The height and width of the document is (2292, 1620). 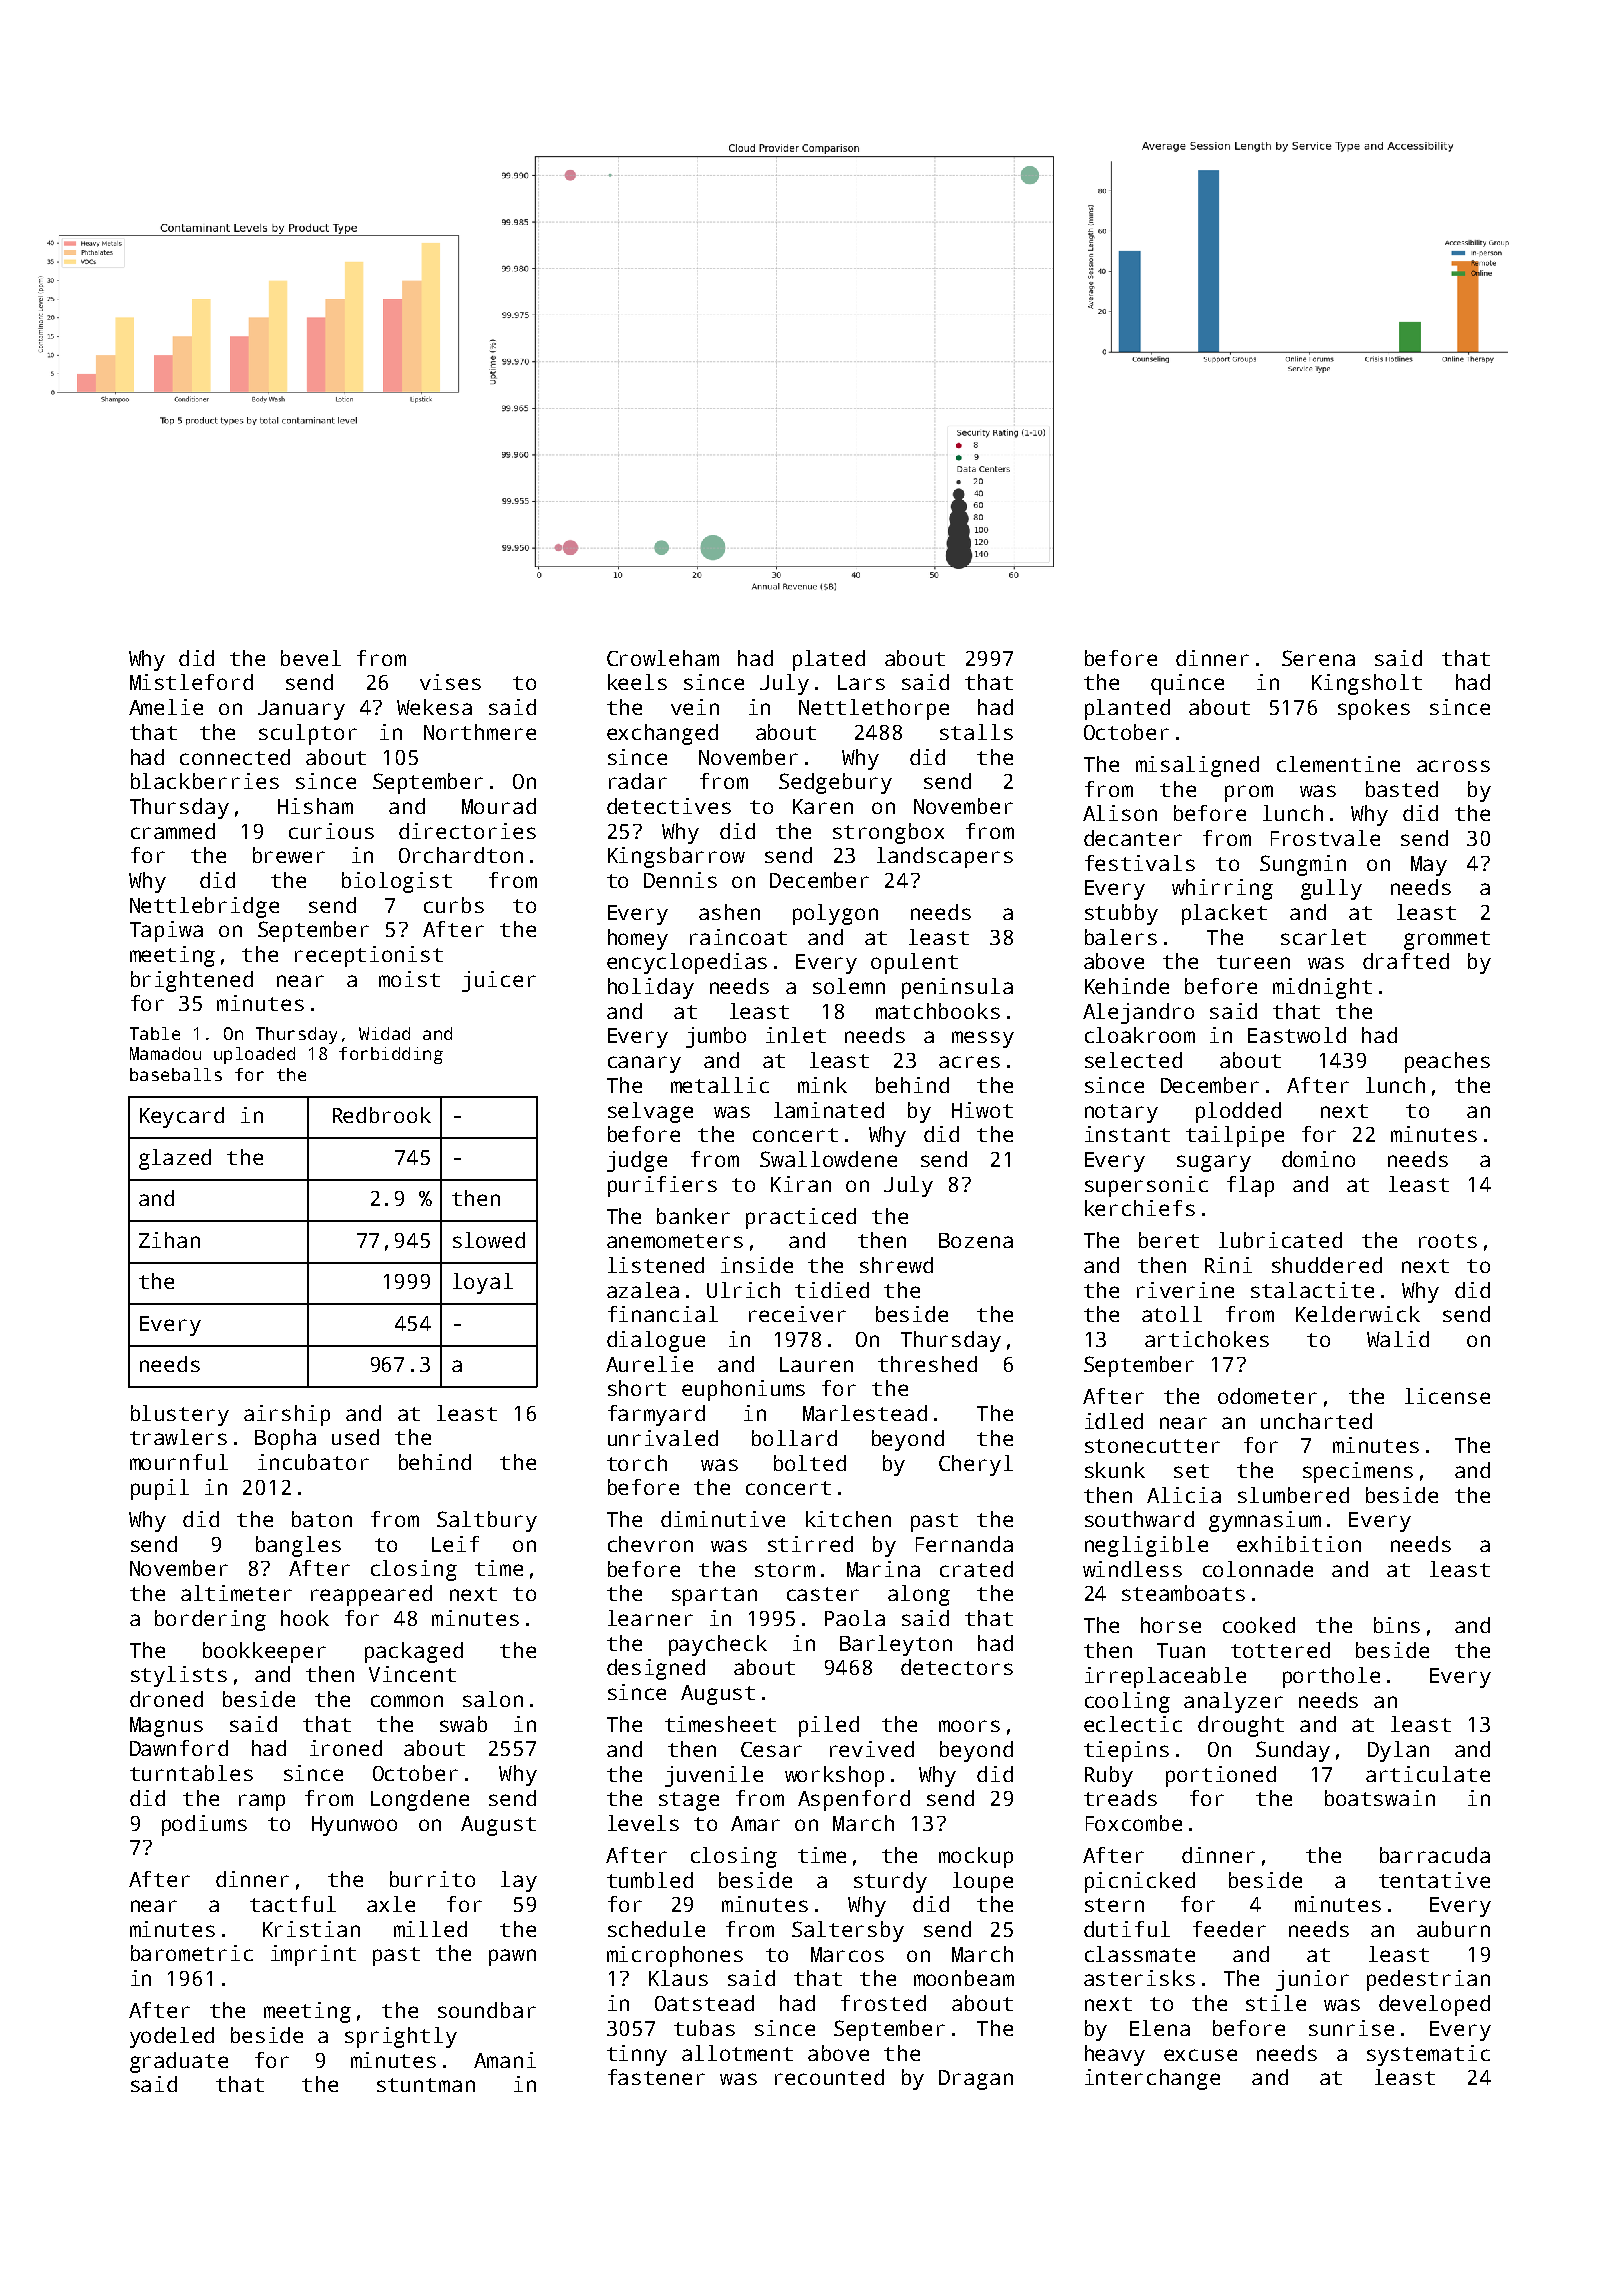 I want to click on Kingsholt, so click(x=1367, y=684).
